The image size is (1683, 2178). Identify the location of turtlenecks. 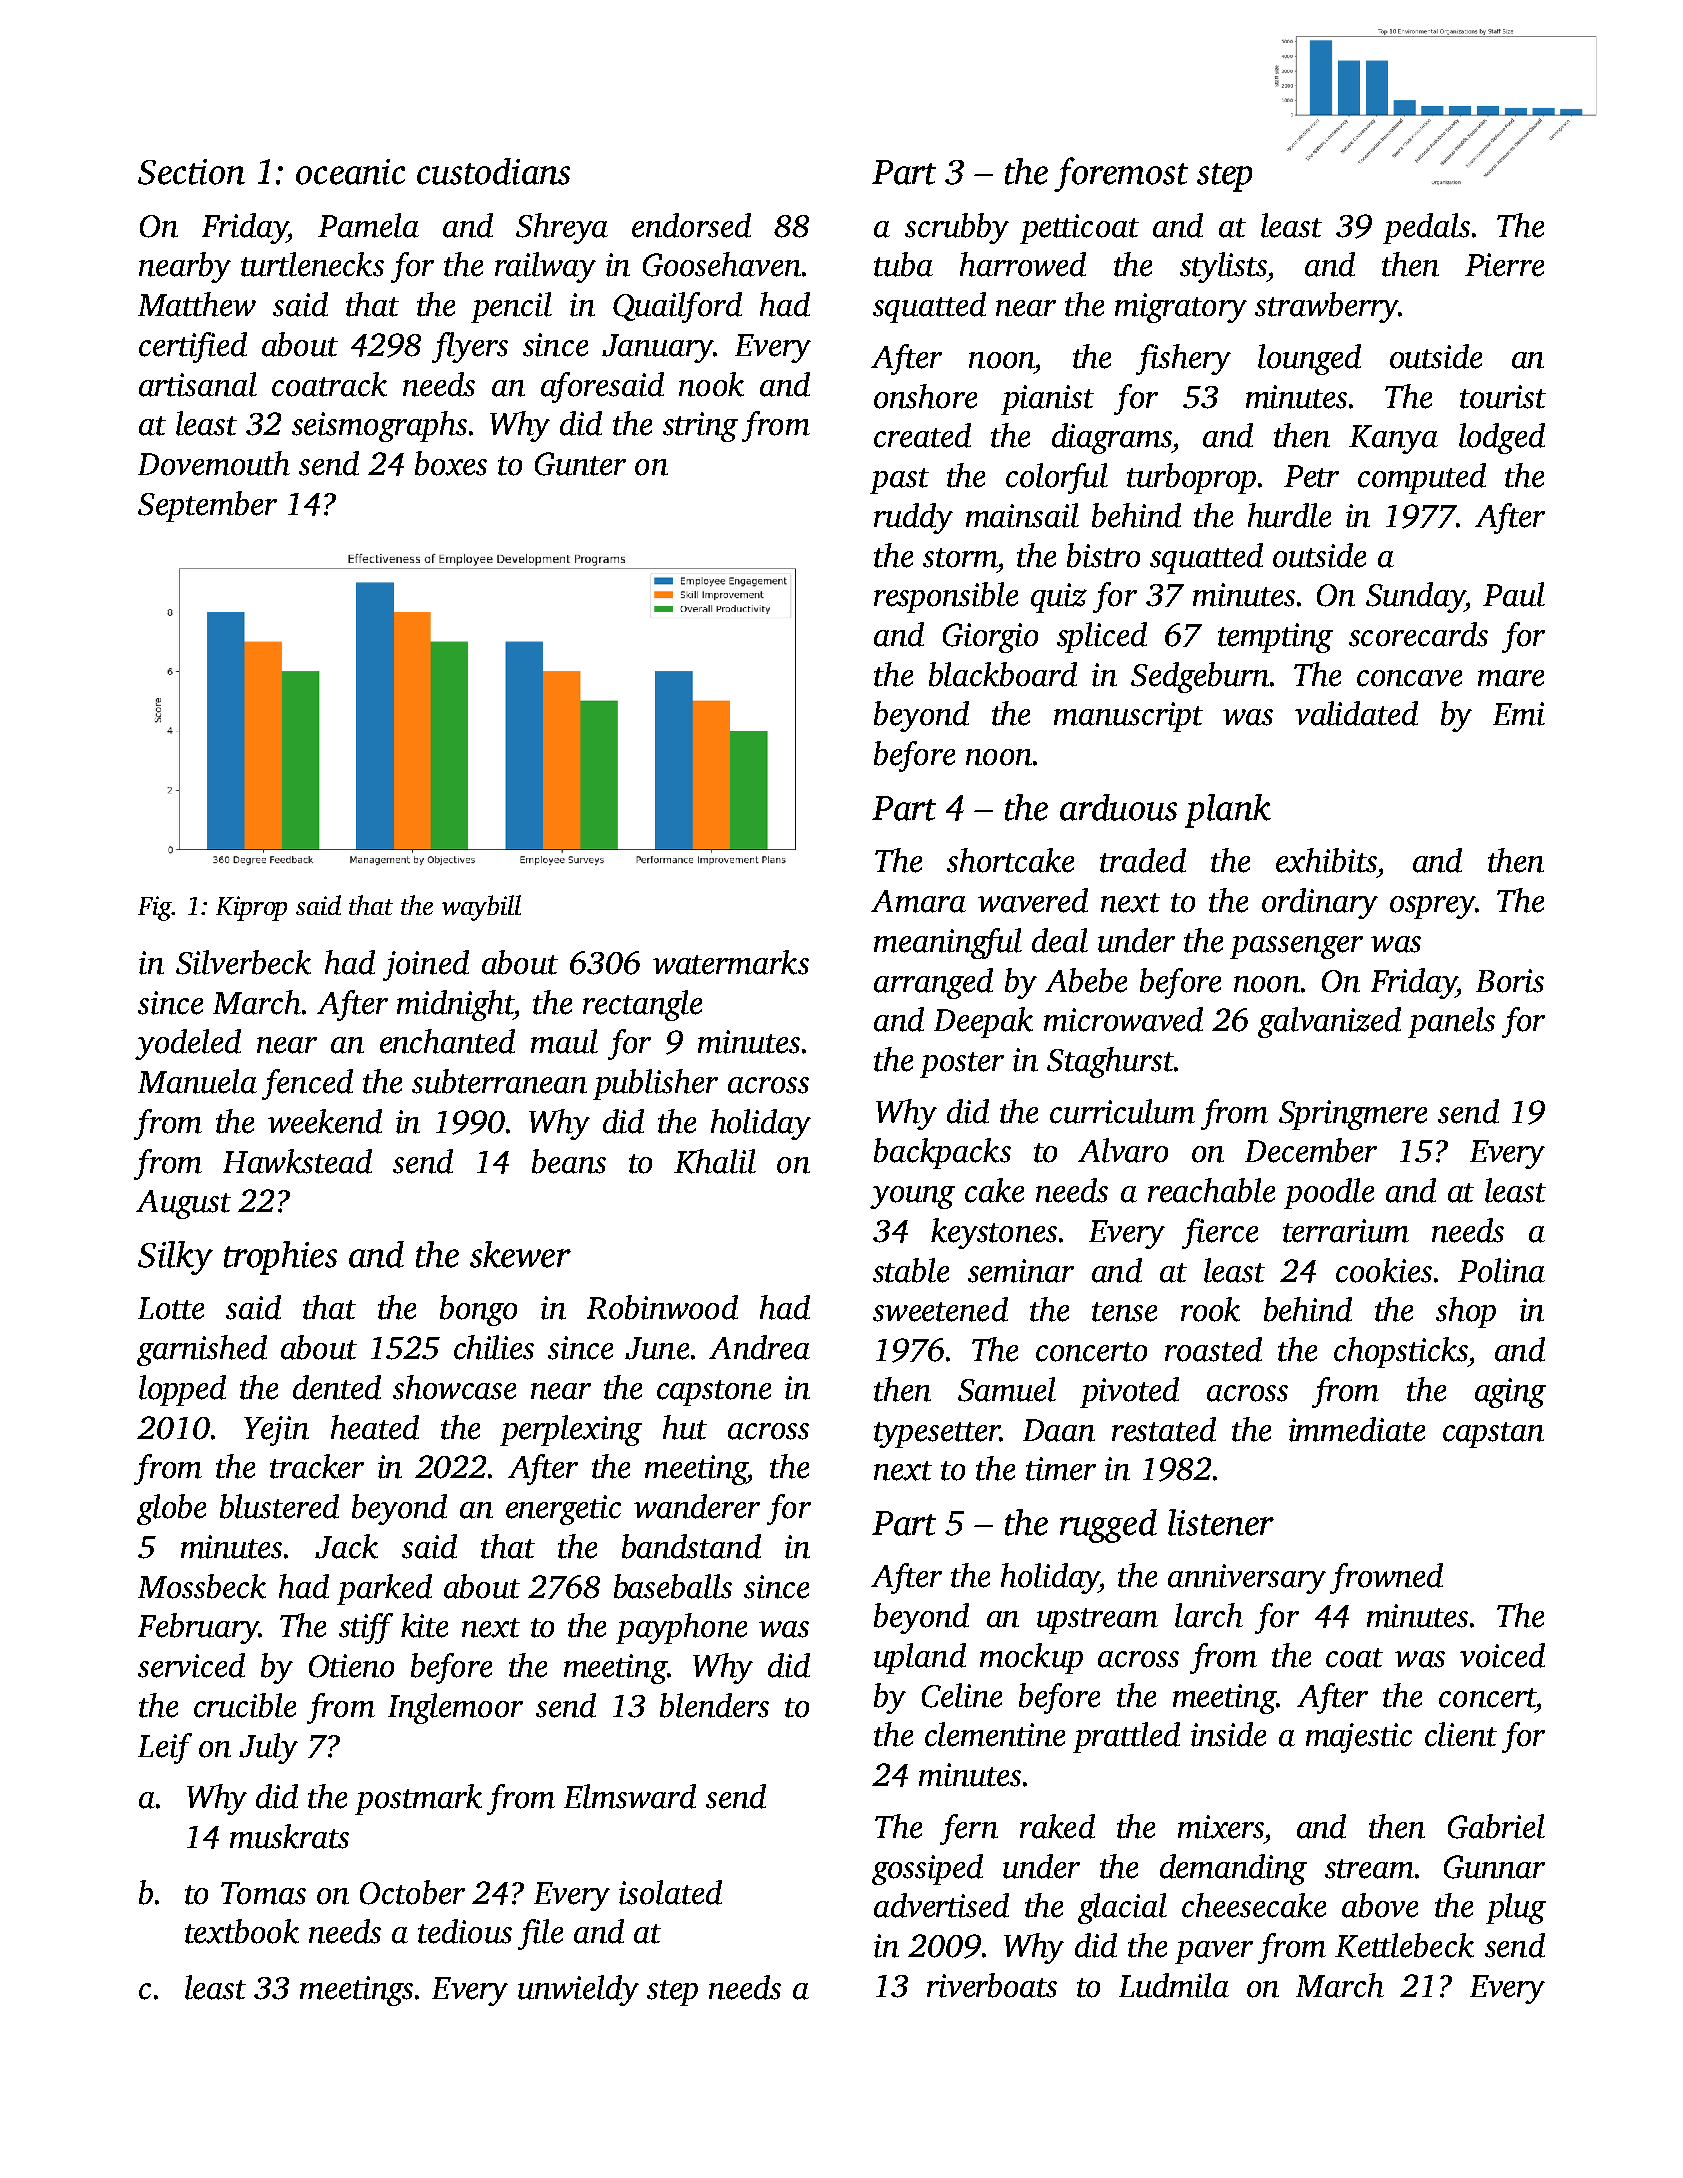
(312, 264).
